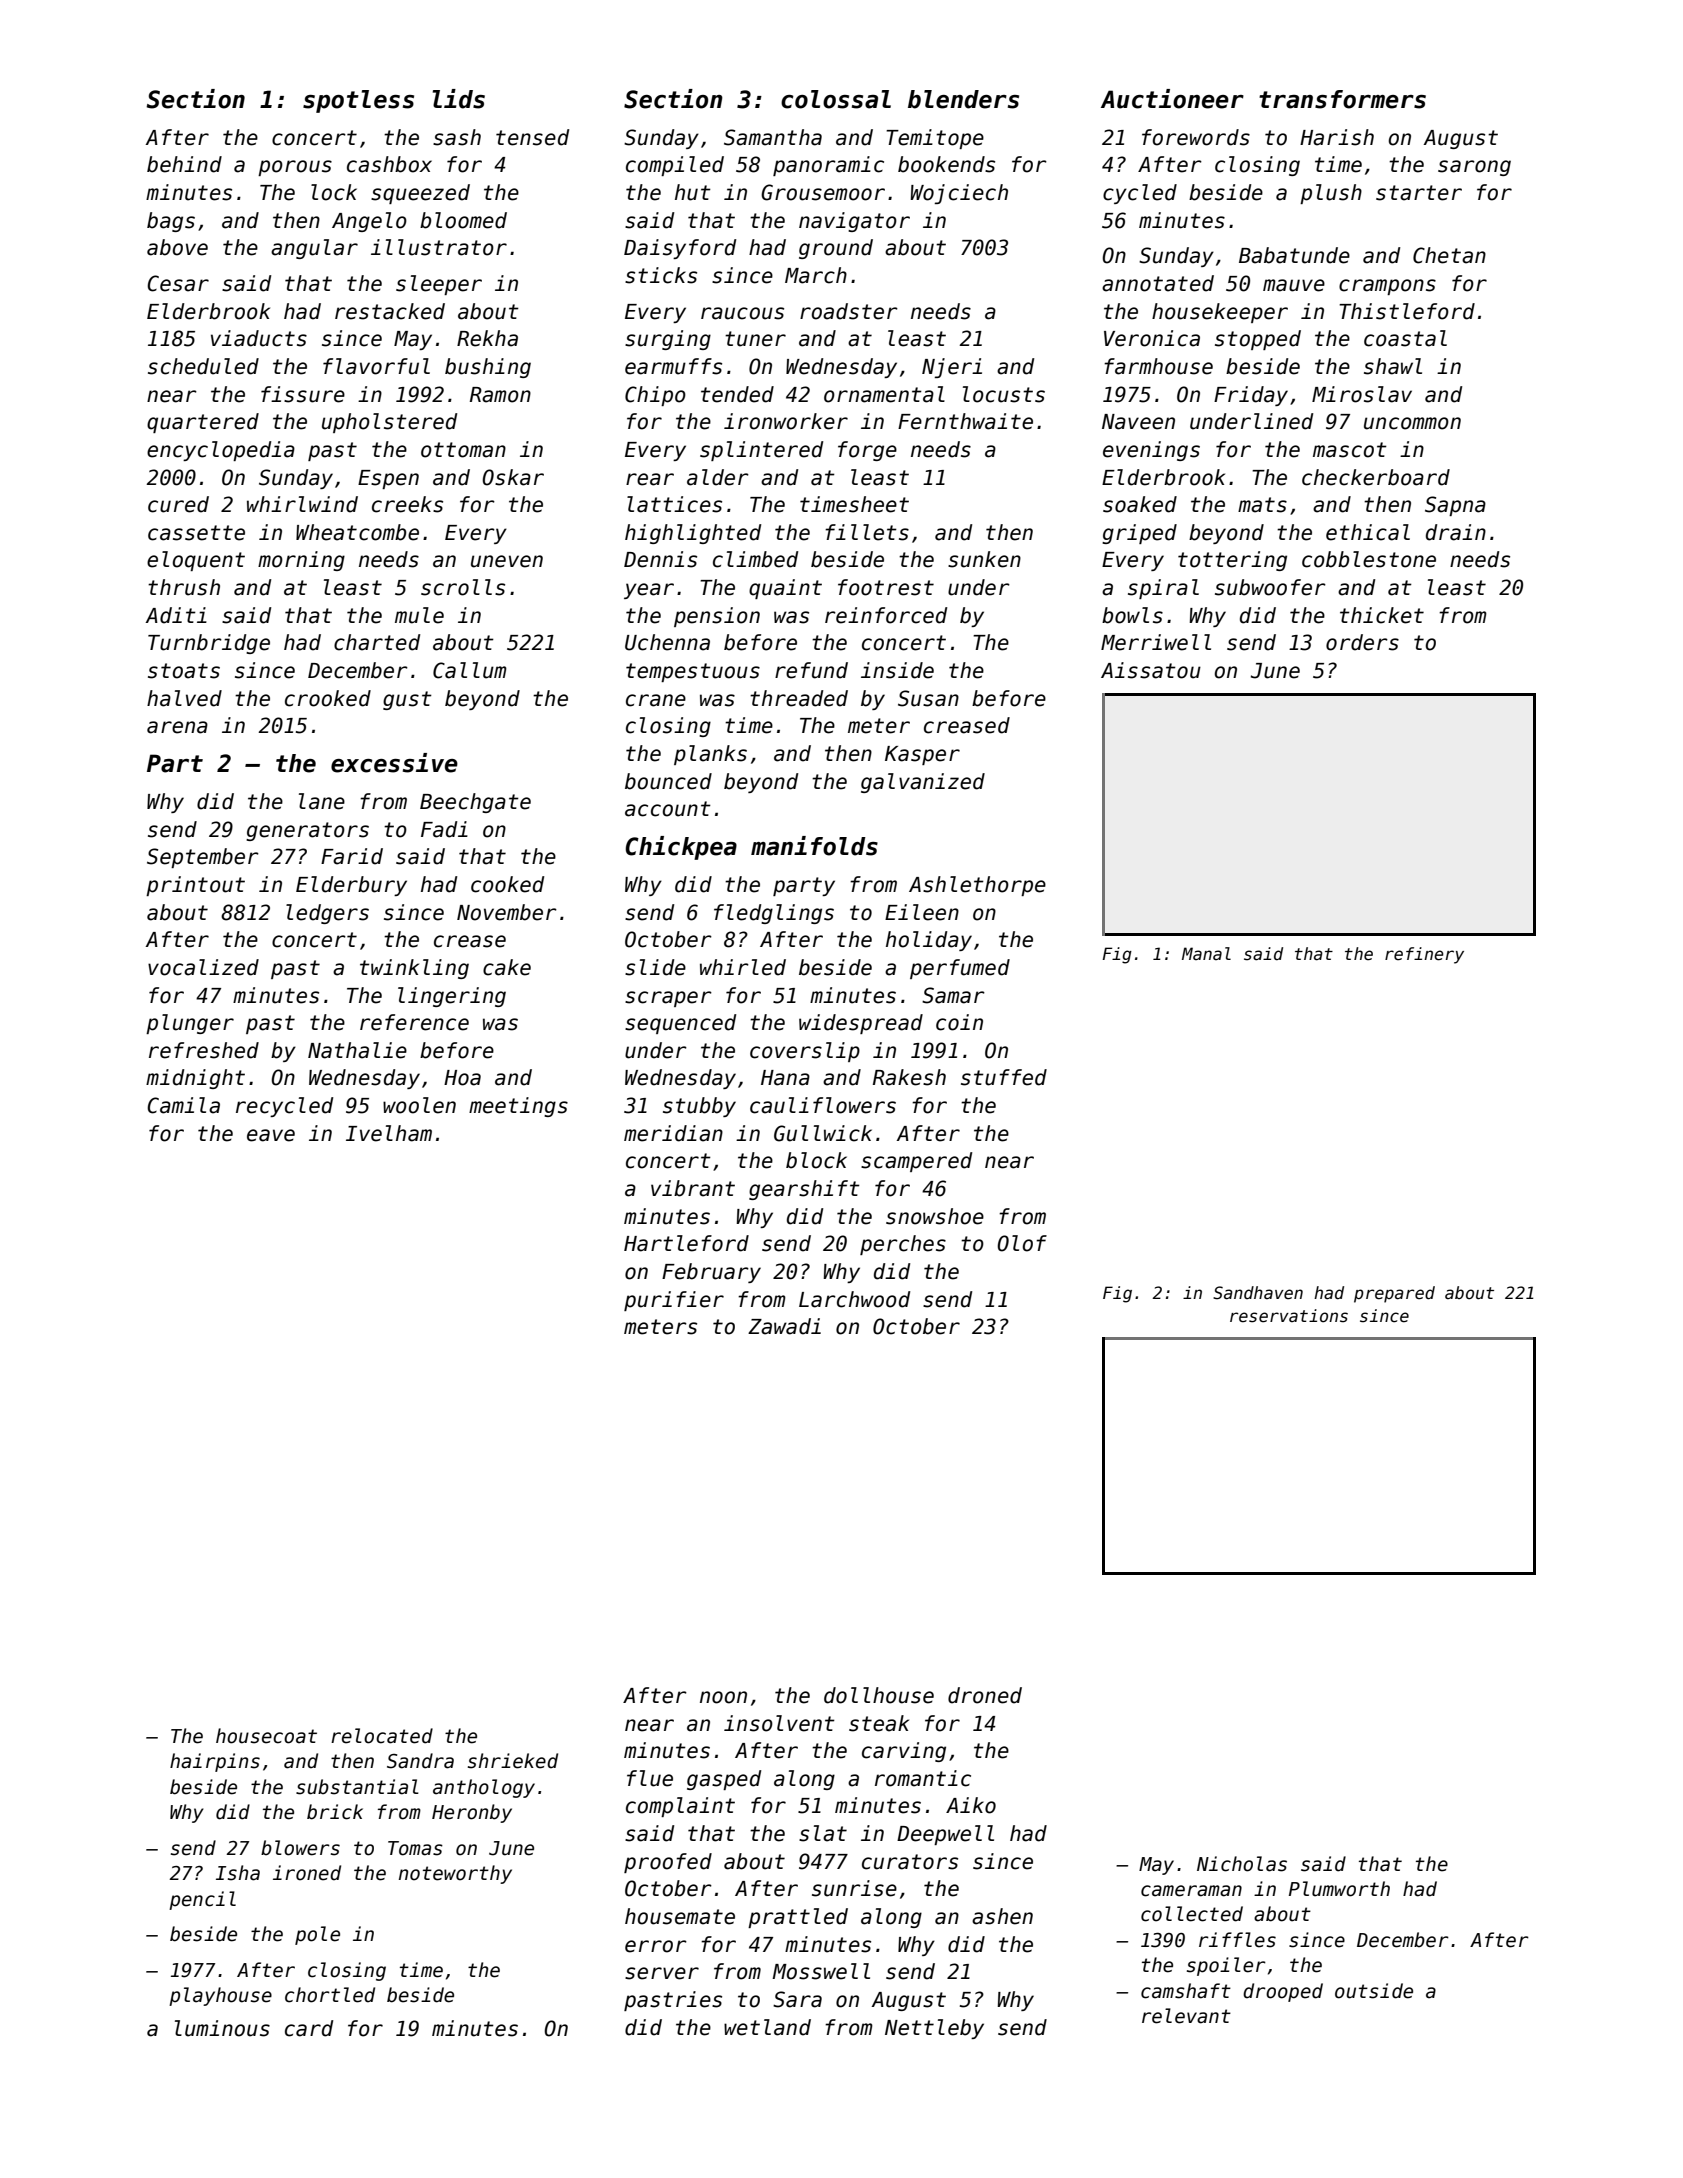  I want to click on Wojciech, so click(959, 194).
